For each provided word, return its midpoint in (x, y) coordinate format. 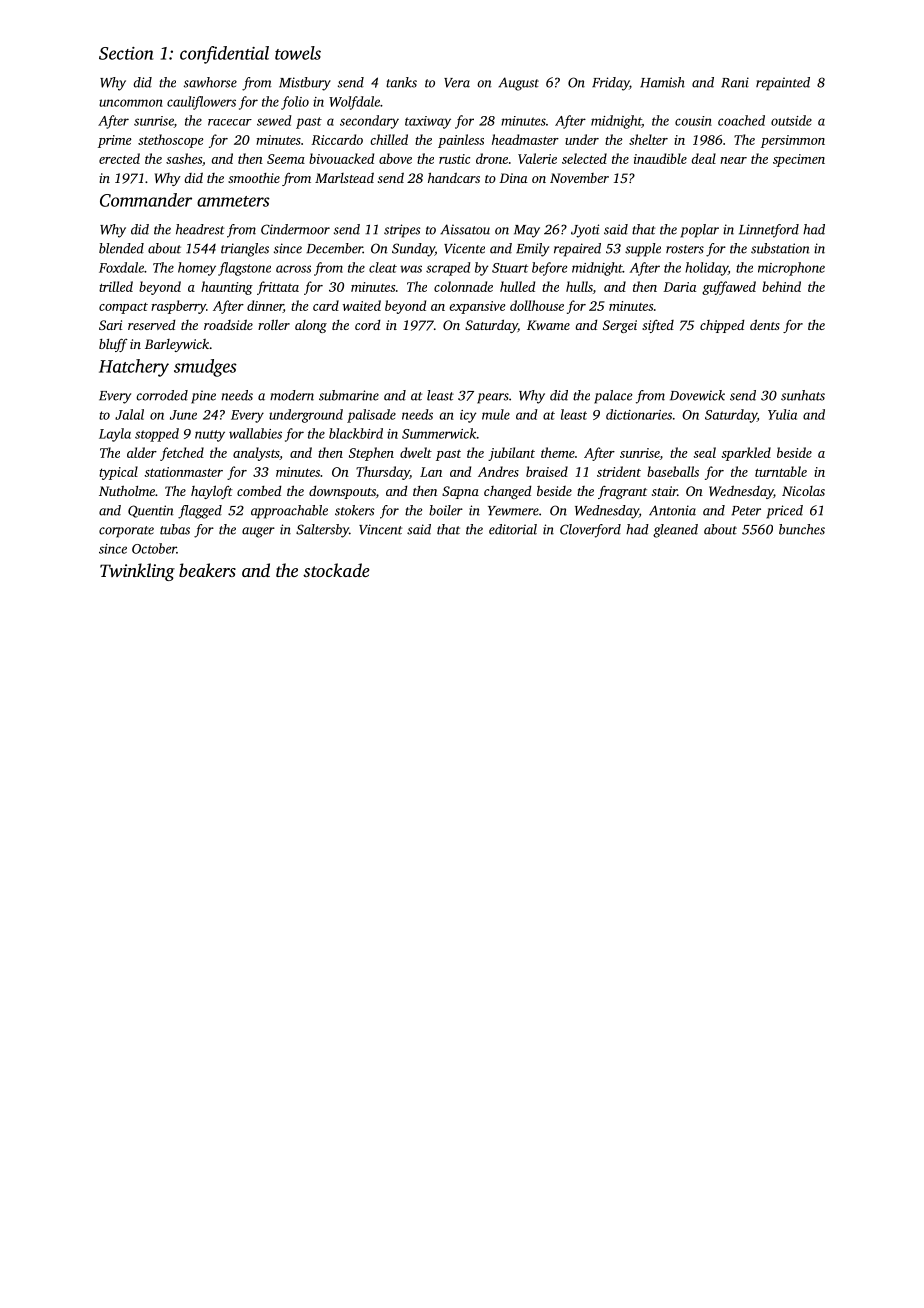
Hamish (662, 82)
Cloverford (590, 531)
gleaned (675, 531)
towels (298, 53)
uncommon (131, 103)
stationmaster (183, 472)
